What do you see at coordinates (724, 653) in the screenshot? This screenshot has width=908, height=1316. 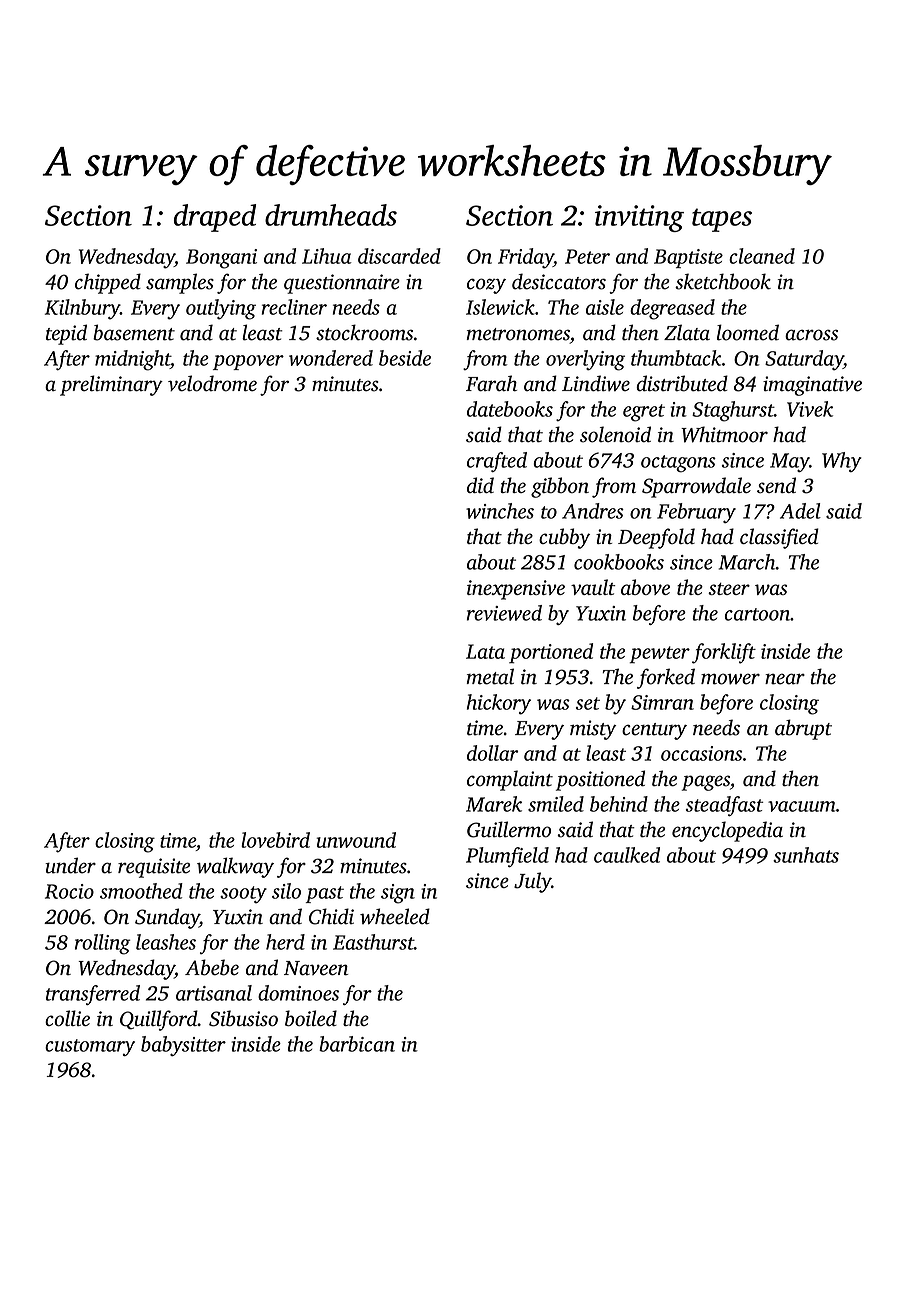 I see `forklift` at bounding box center [724, 653].
